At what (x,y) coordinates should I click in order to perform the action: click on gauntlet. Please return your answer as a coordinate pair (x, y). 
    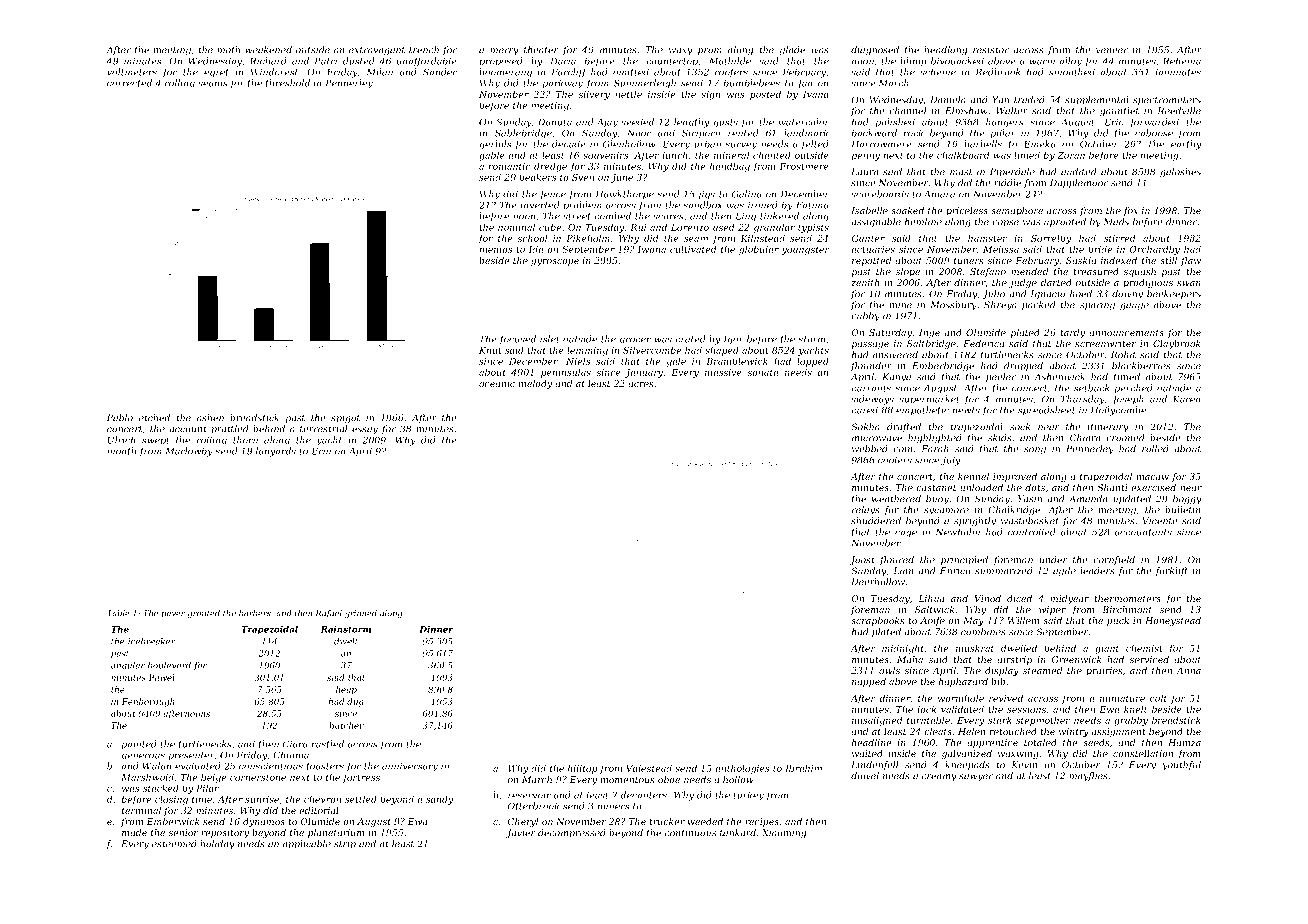
    Looking at the image, I should click on (1119, 112).
